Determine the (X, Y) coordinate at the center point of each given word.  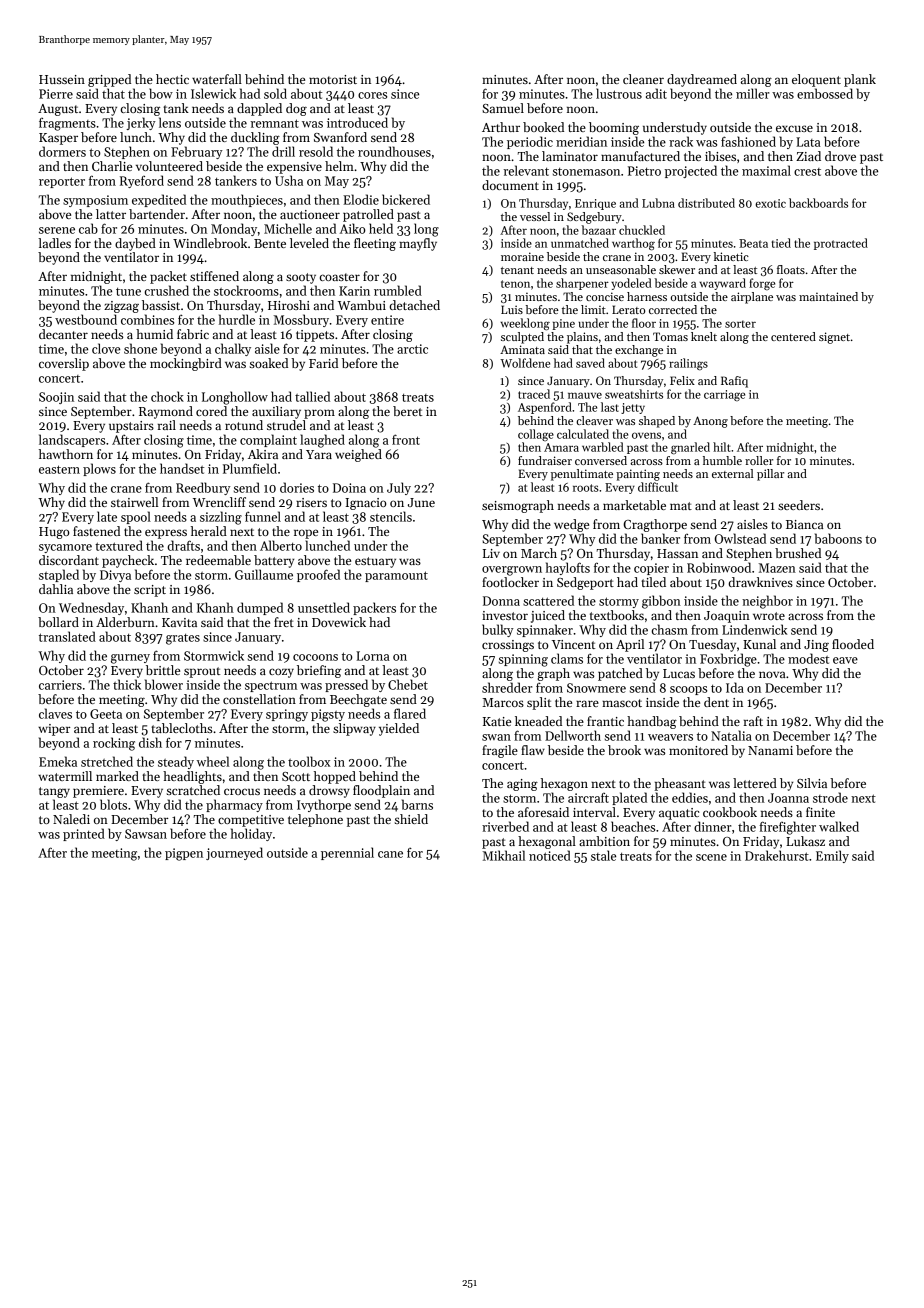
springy (287, 715)
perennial (347, 853)
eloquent (816, 80)
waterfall (217, 79)
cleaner (643, 79)
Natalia (731, 735)
